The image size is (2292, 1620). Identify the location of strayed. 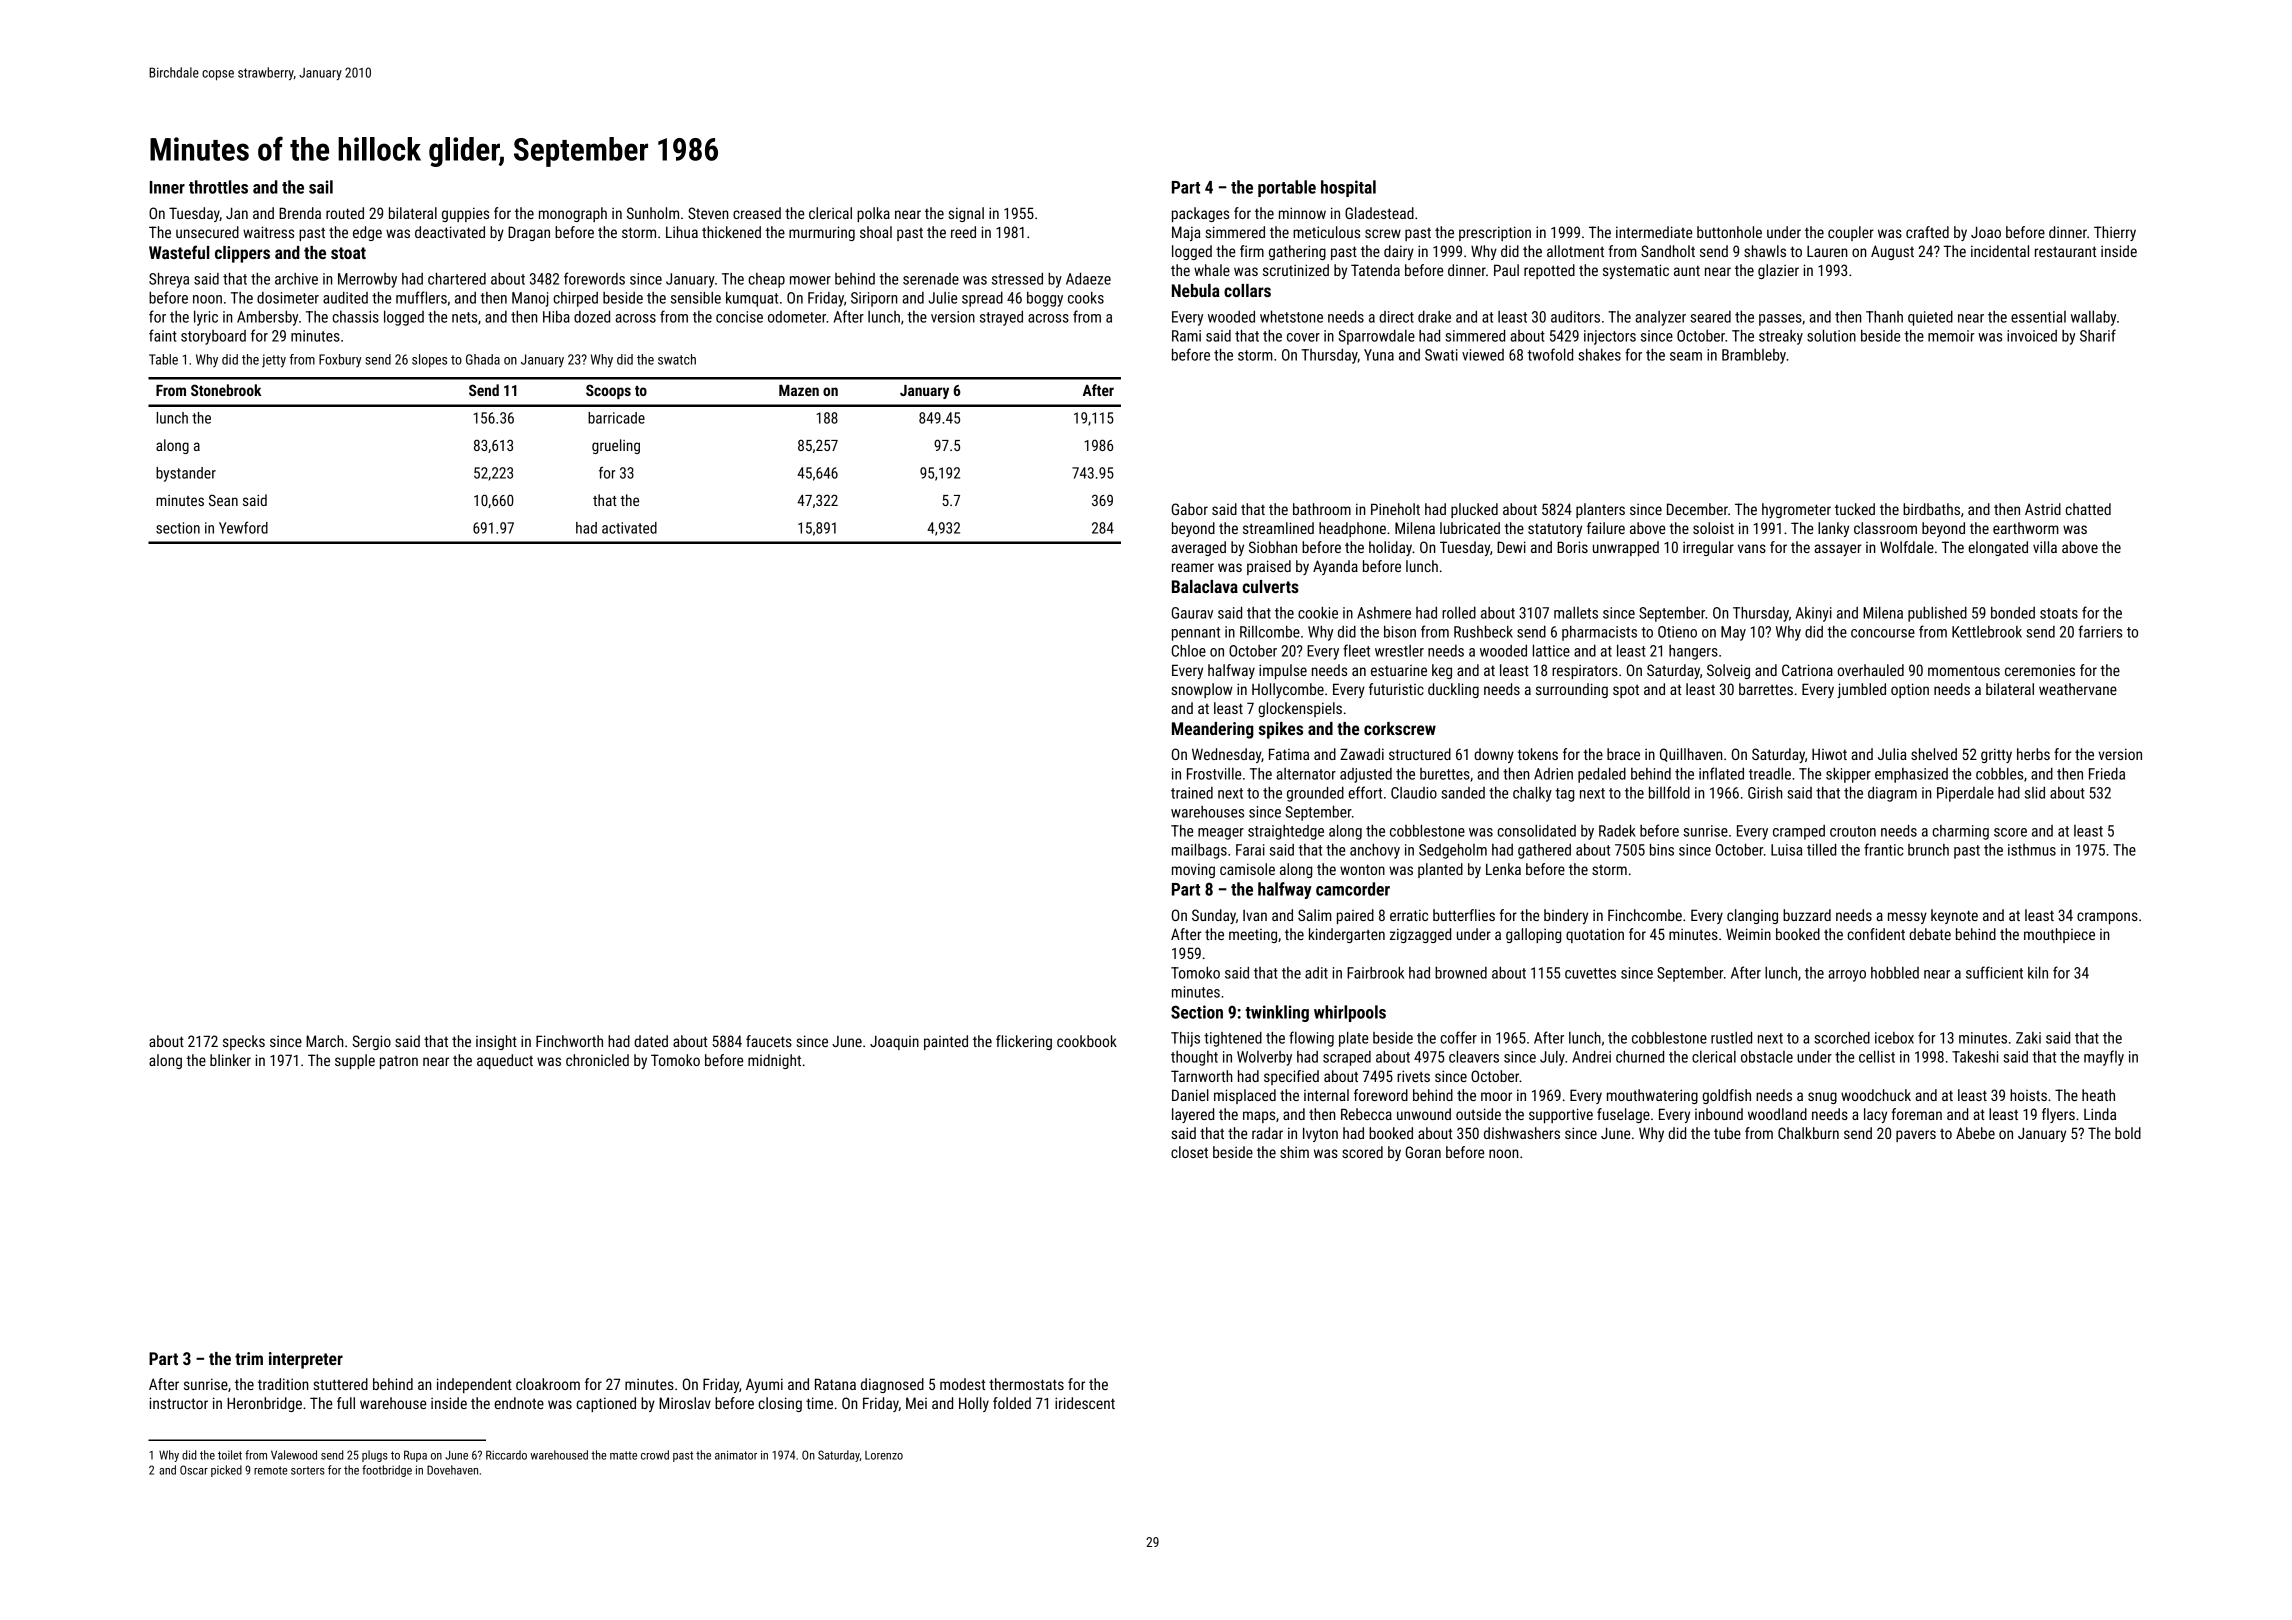
(1001, 318).
